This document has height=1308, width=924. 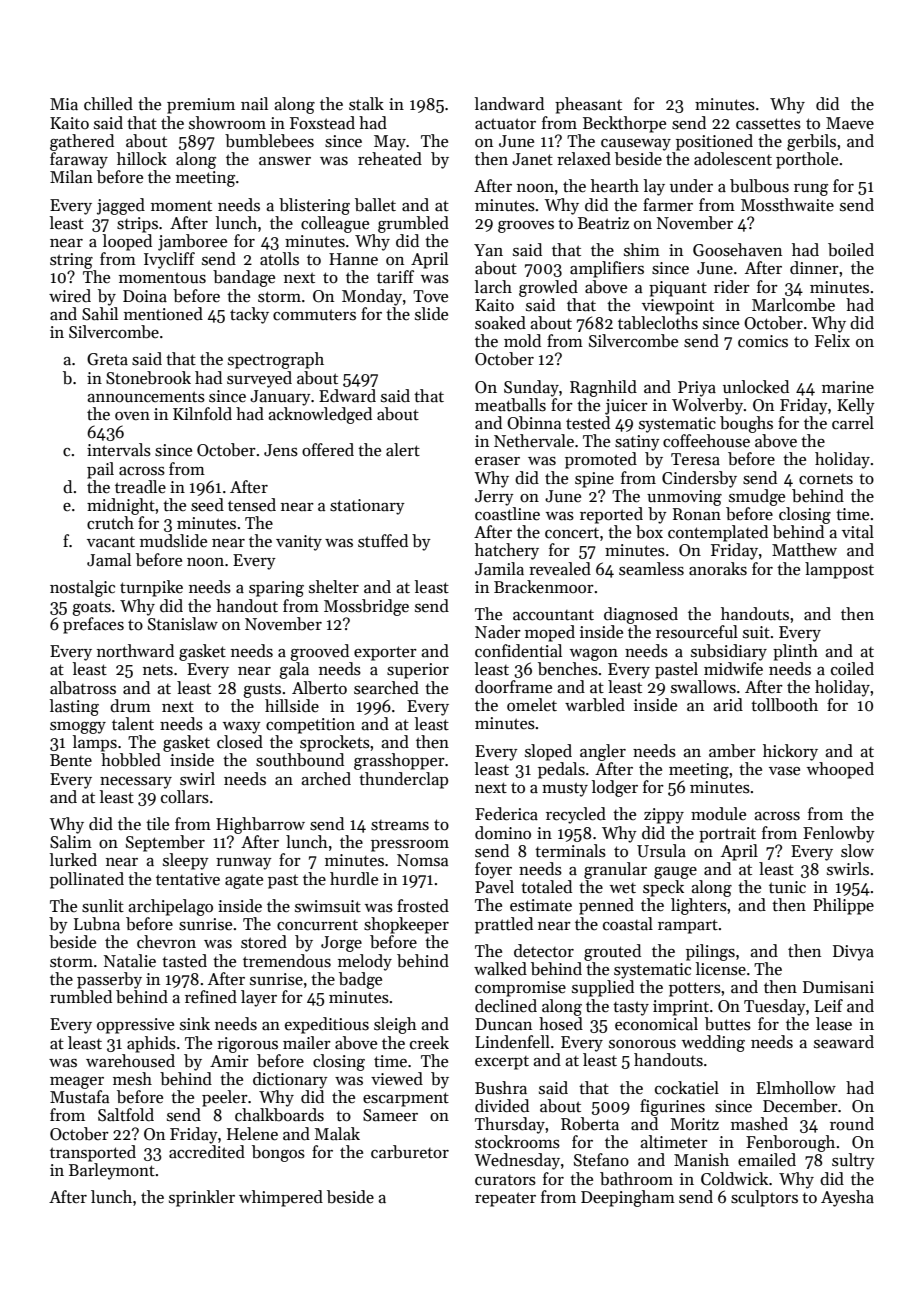 I want to click on rider, so click(x=732, y=286).
